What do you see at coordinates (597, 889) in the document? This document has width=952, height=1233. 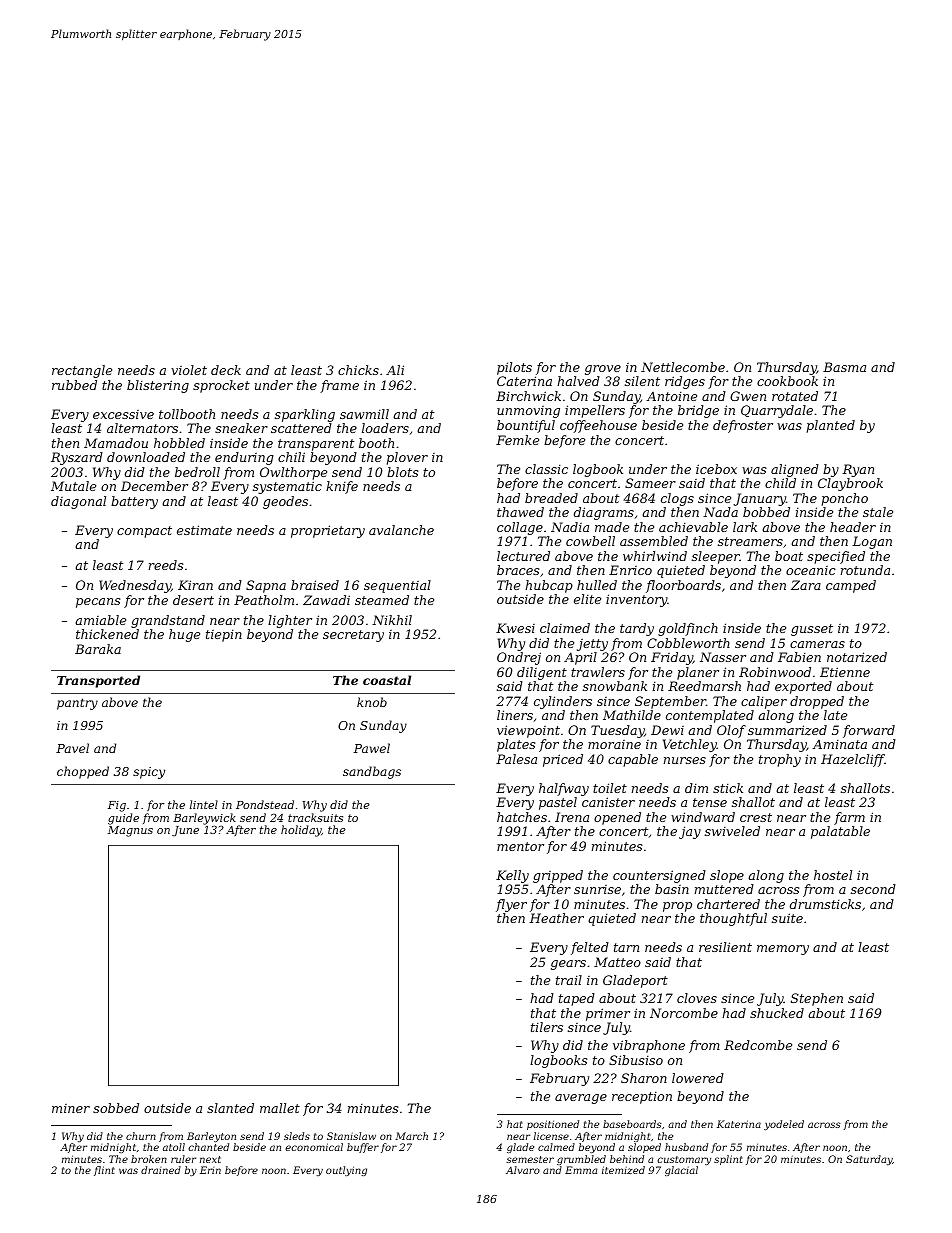 I see `sunrise` at bounding box center [597, 889].
